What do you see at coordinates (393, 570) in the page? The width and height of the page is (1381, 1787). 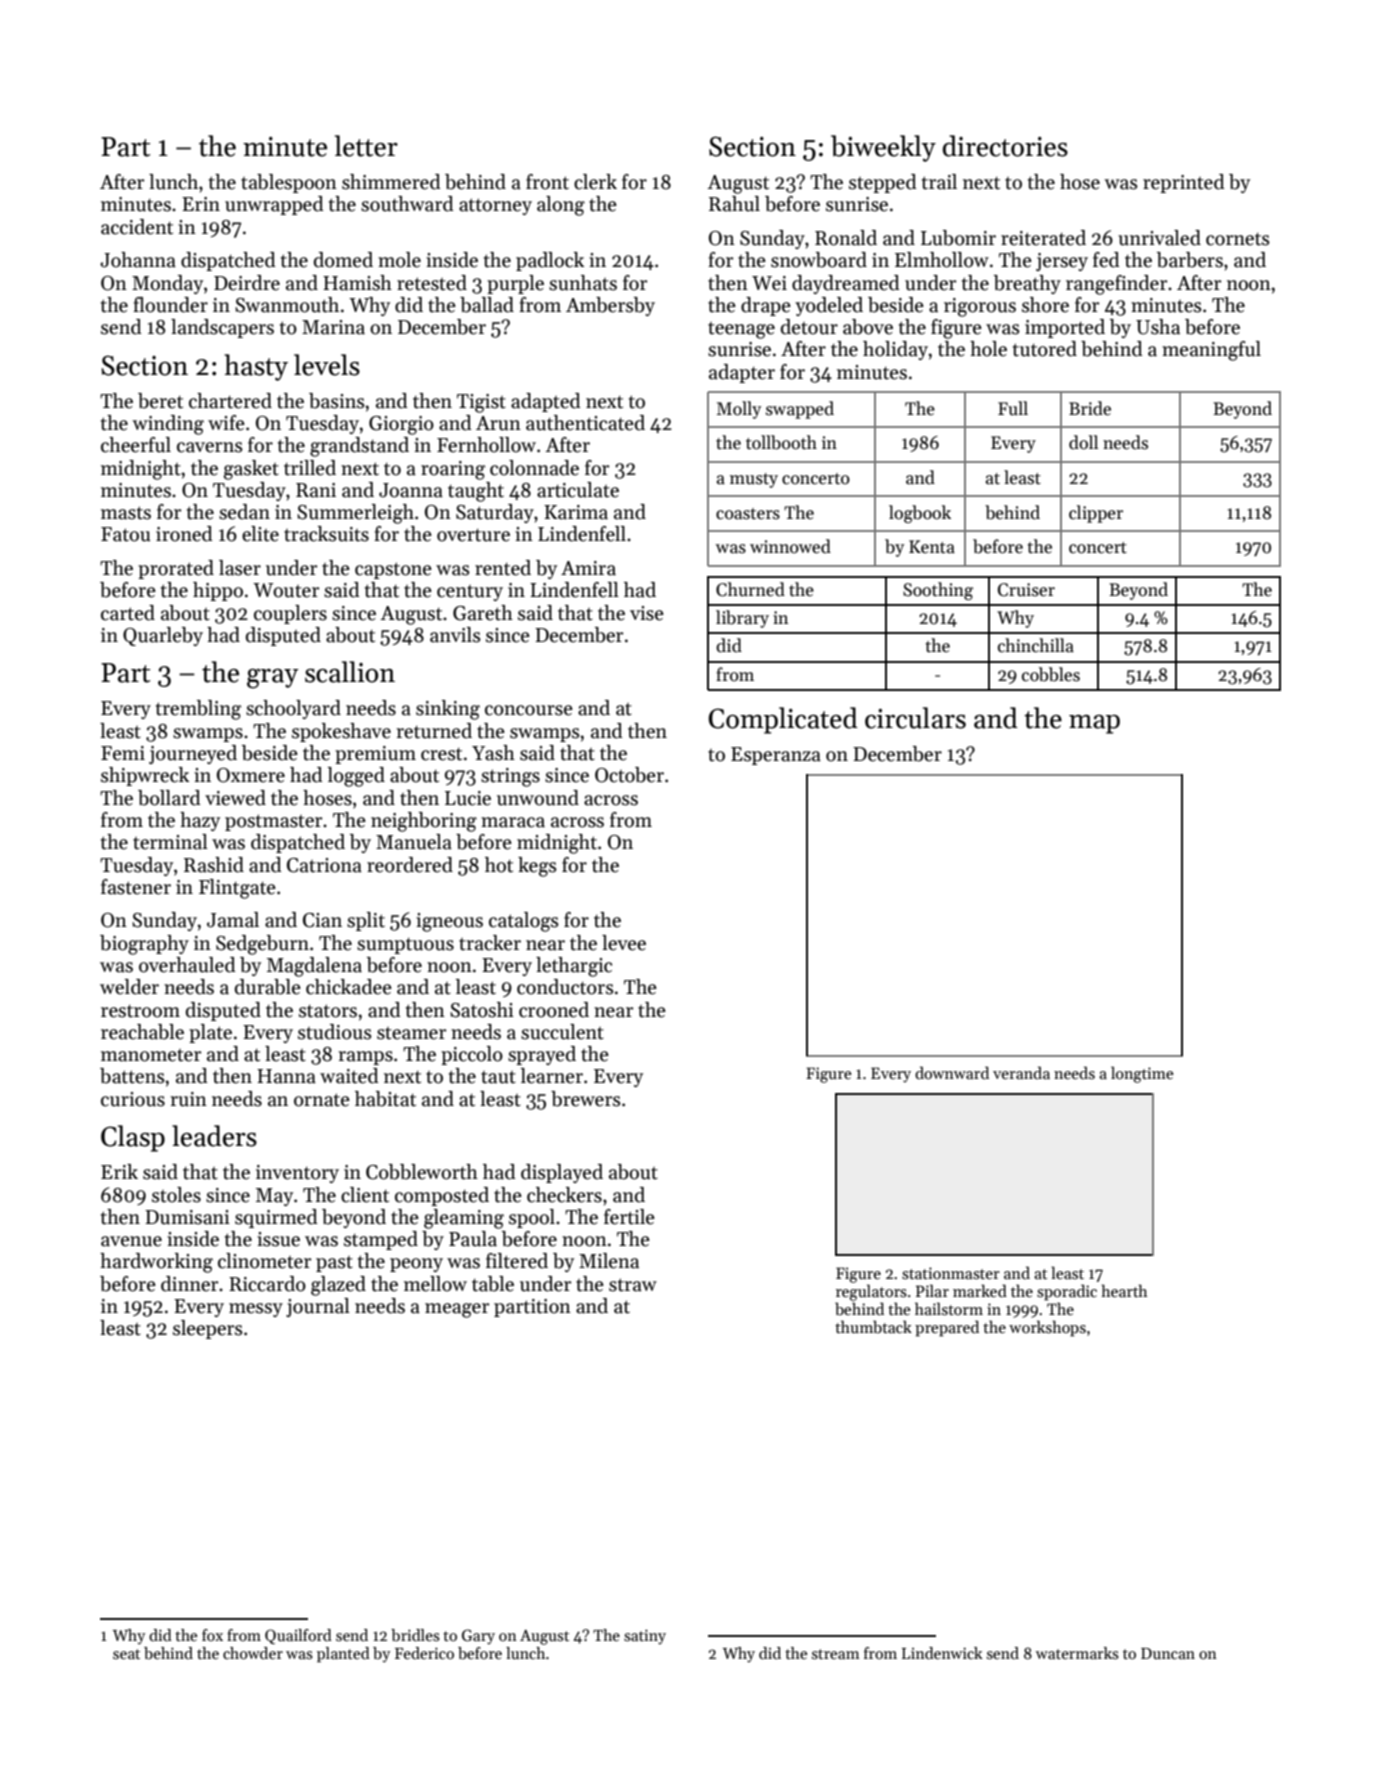 I see `capstone` at bounding box center [393, 570].
